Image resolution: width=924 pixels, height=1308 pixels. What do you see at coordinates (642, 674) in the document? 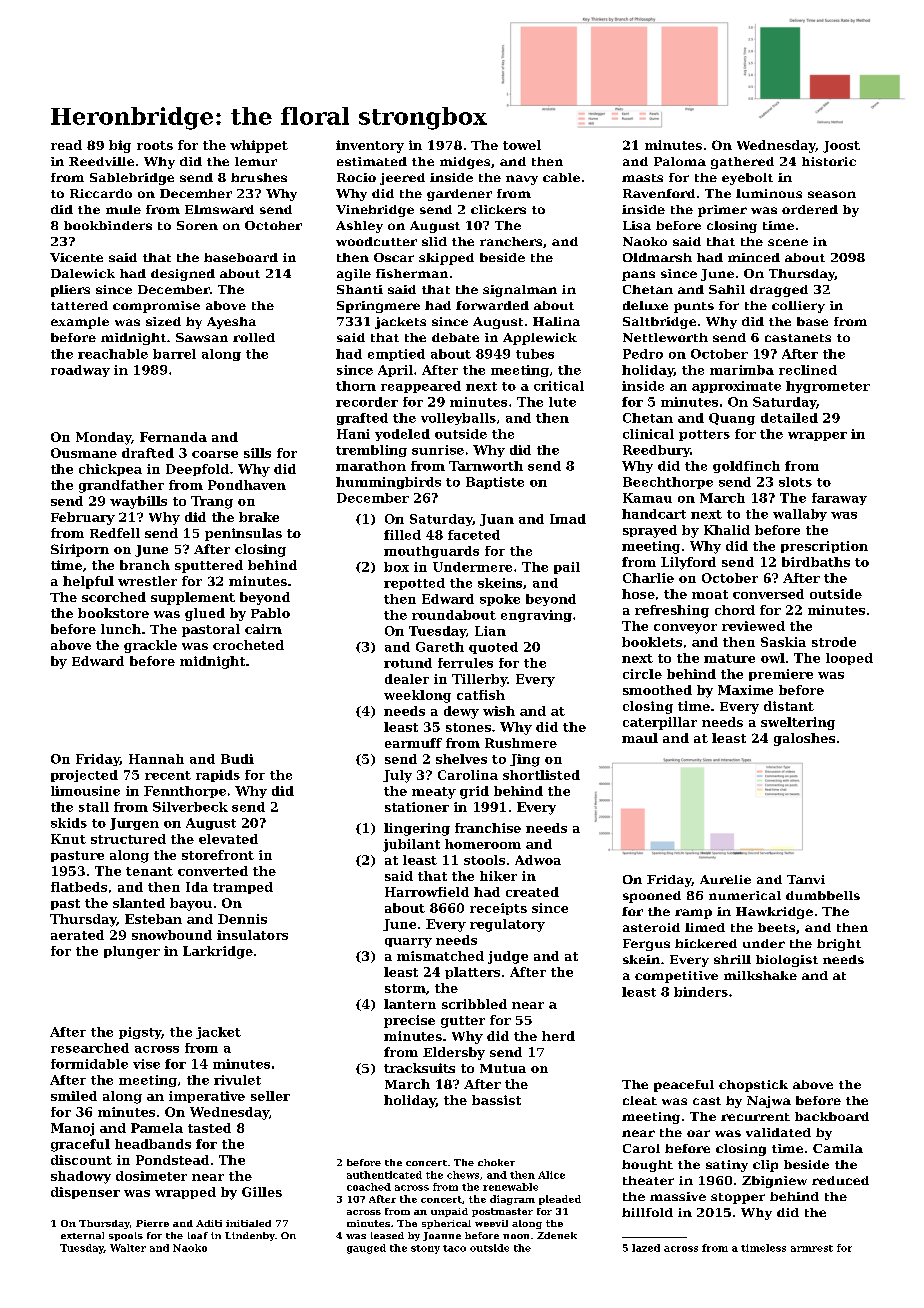
I see `circle` at bounding box center [642, 674].
